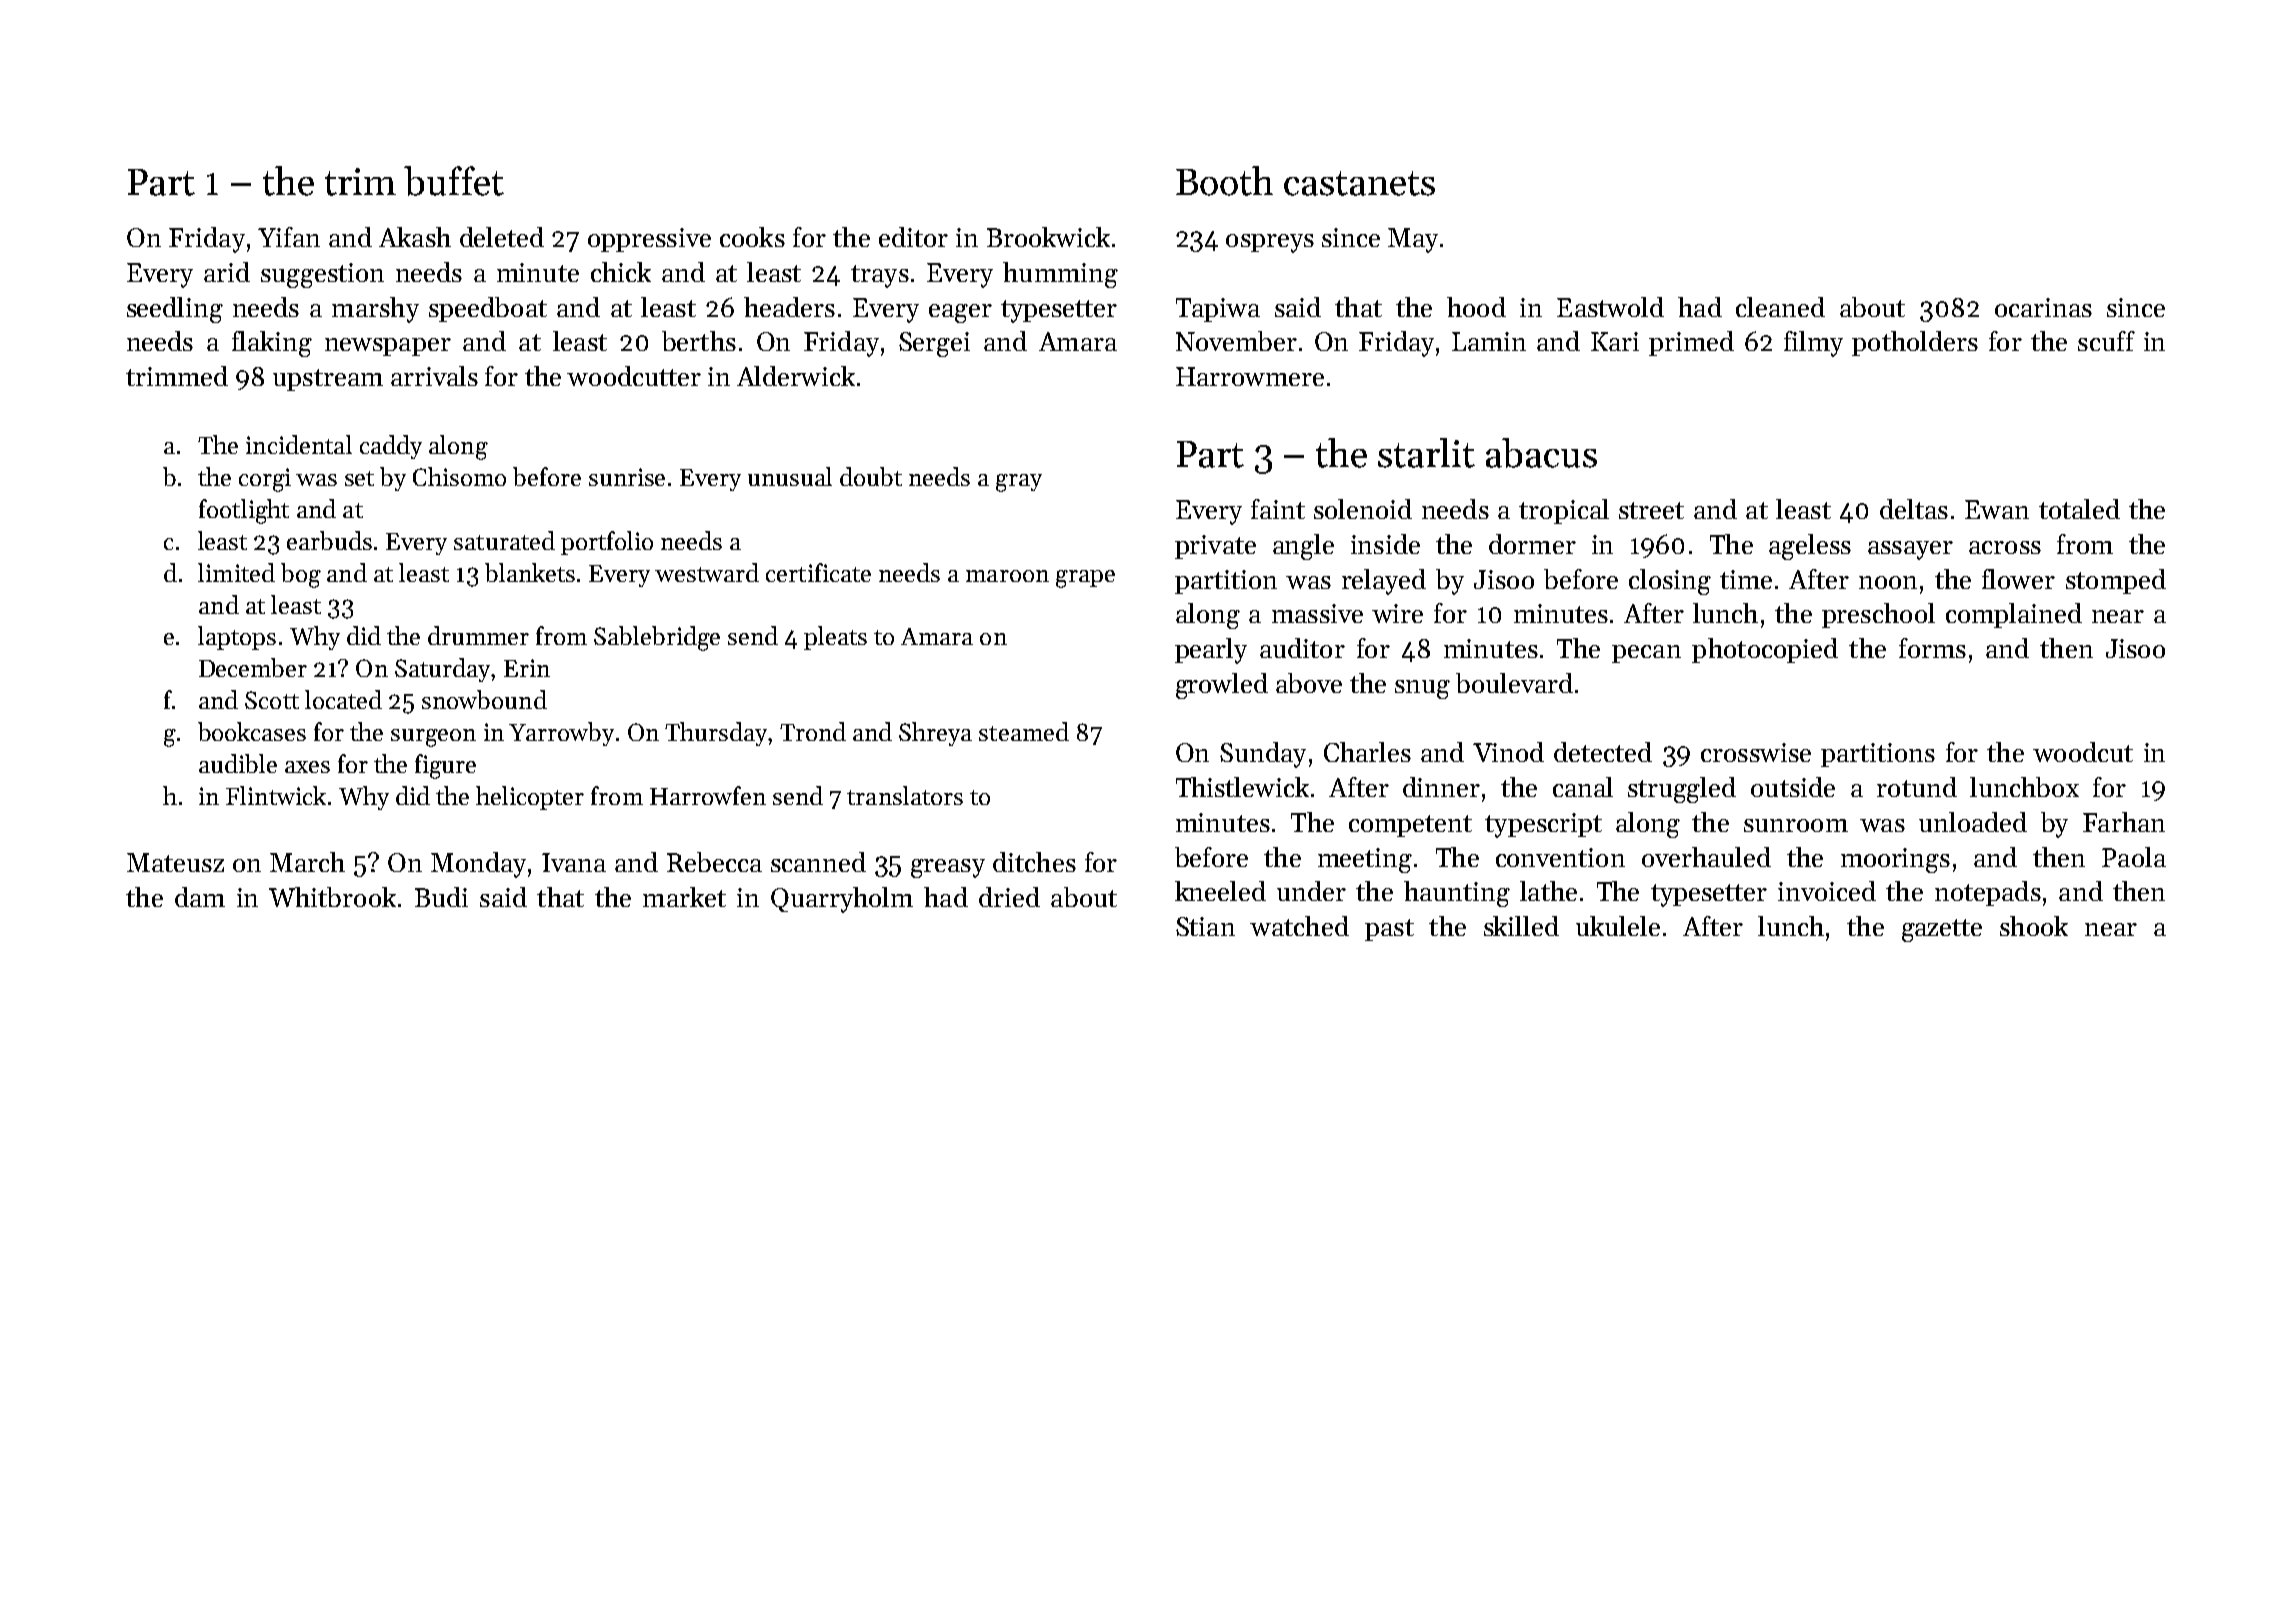 Image resolution: width=2292 pixels, height=1620 pixels. Describe the element at coordinates (1917, 787) in the page. I see `rotund` at that location.
